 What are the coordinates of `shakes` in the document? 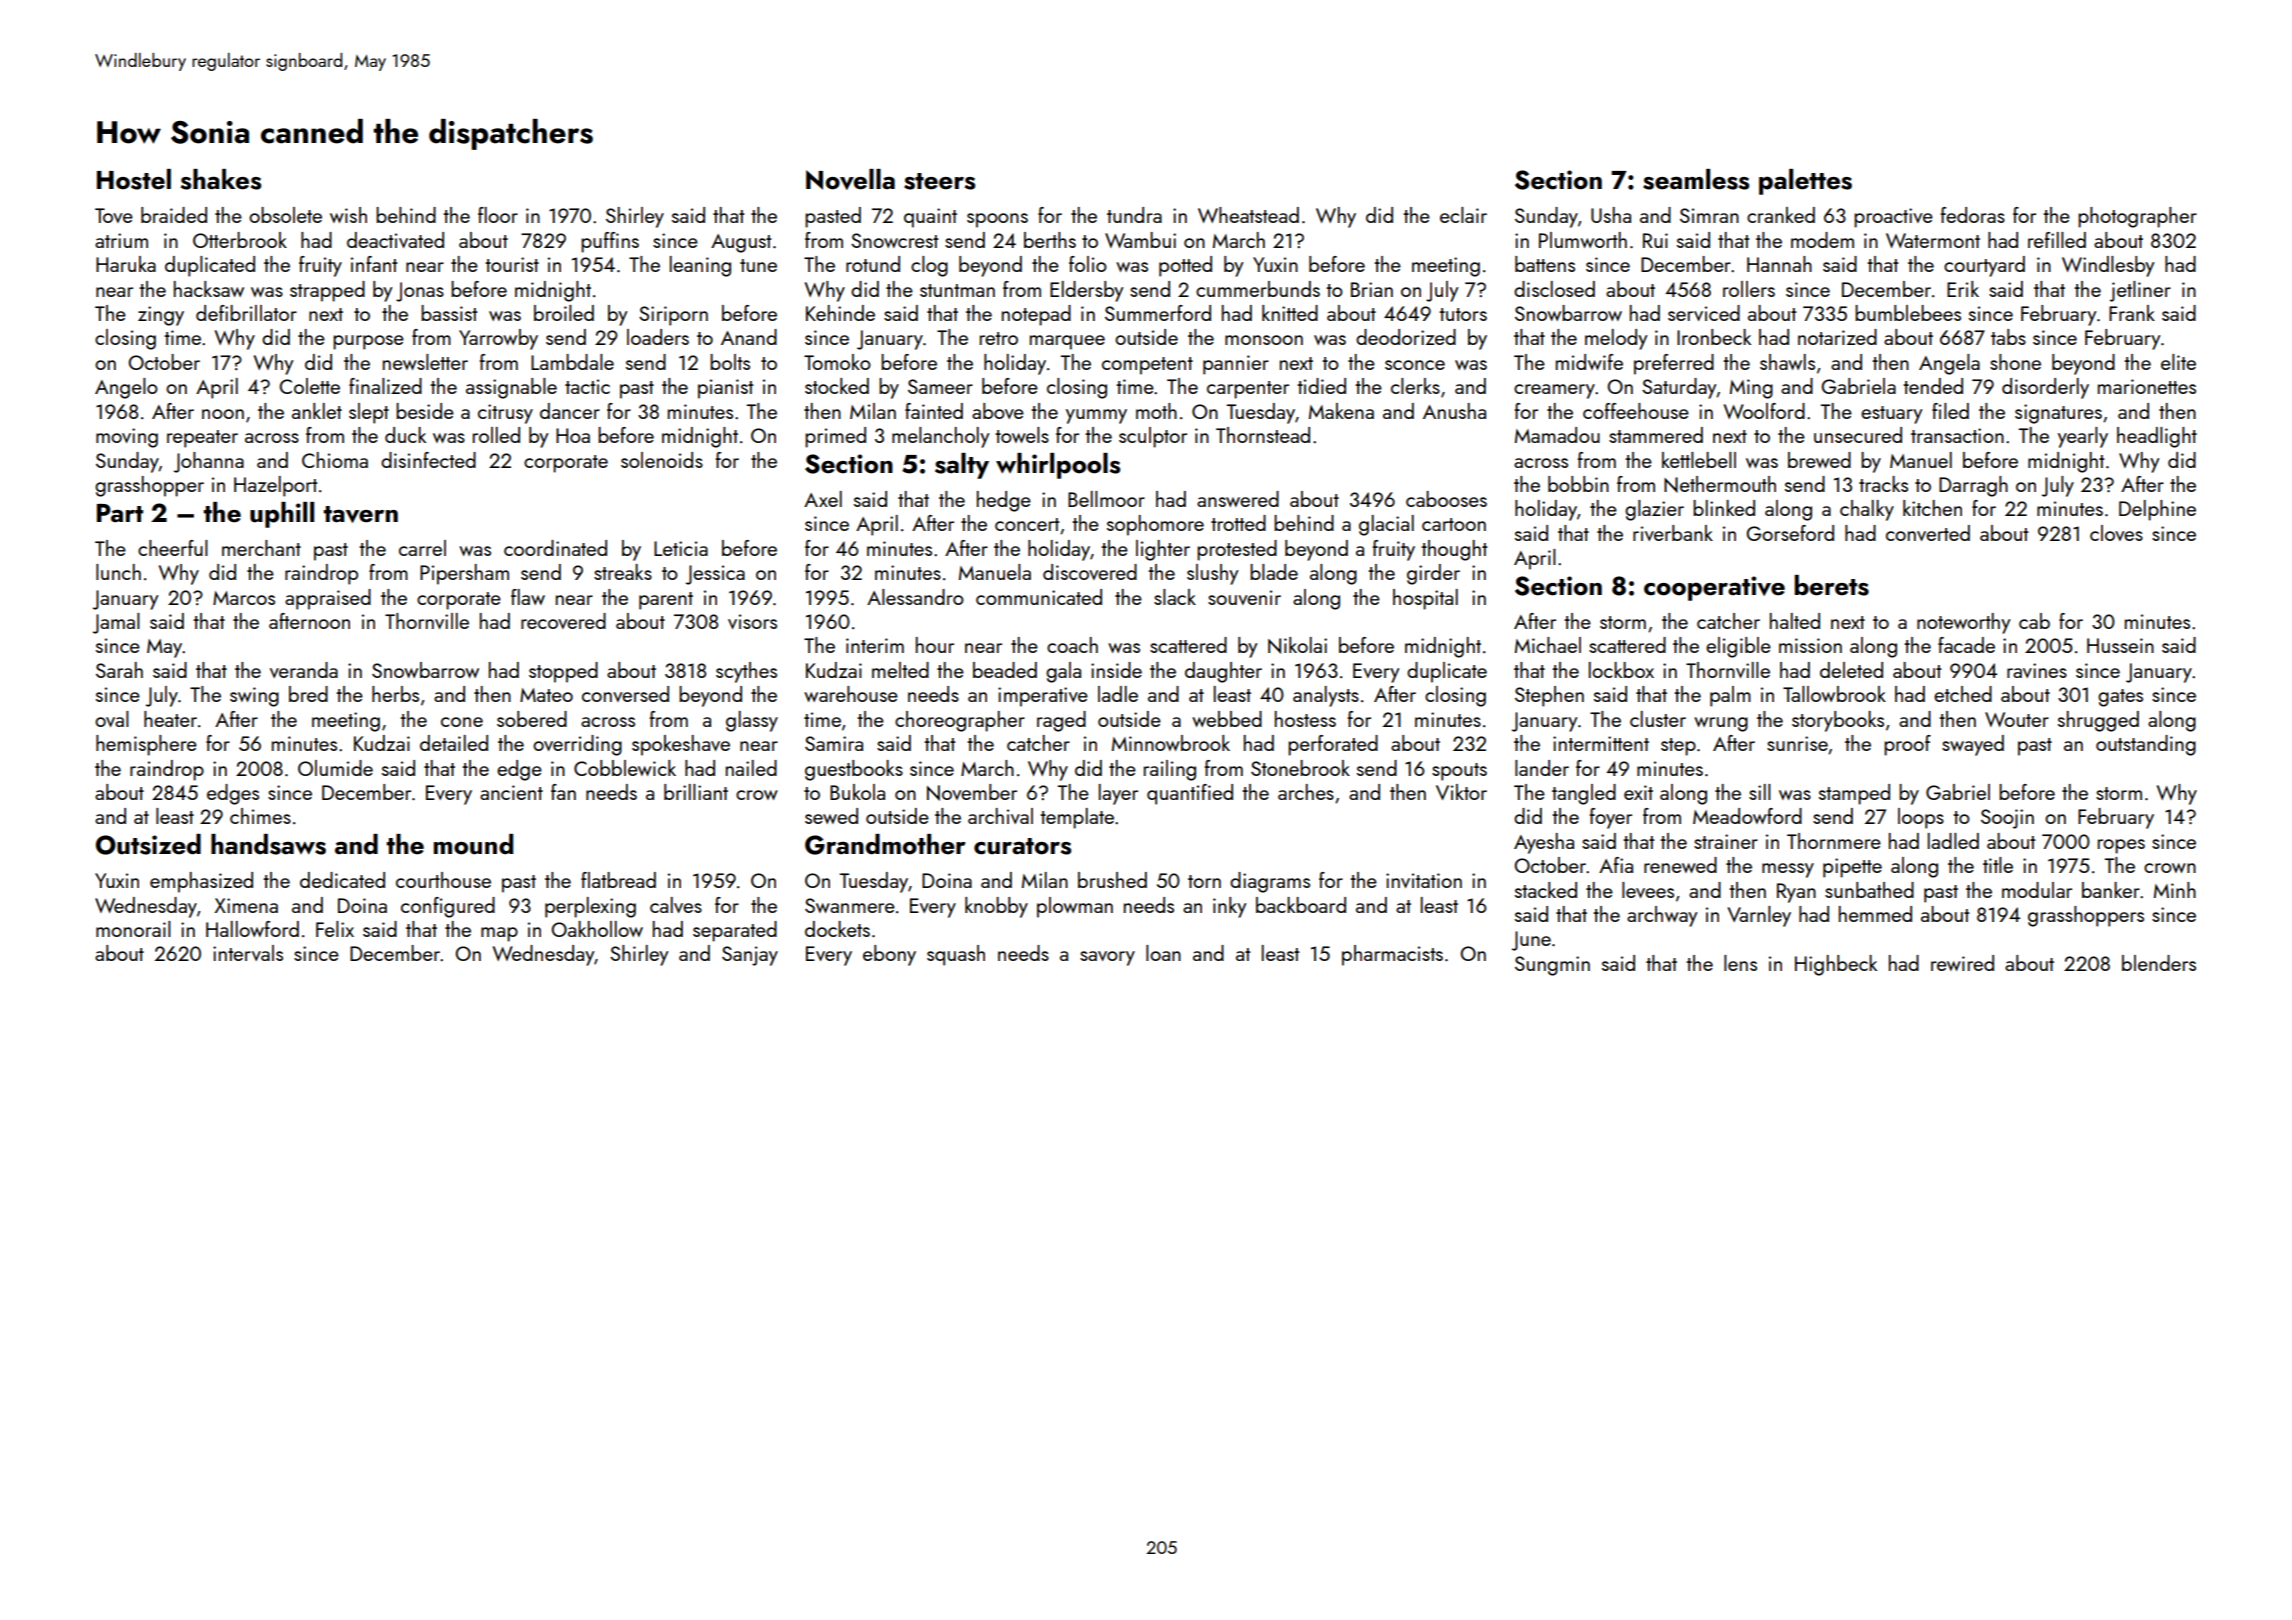 It's located at (221, 179).
